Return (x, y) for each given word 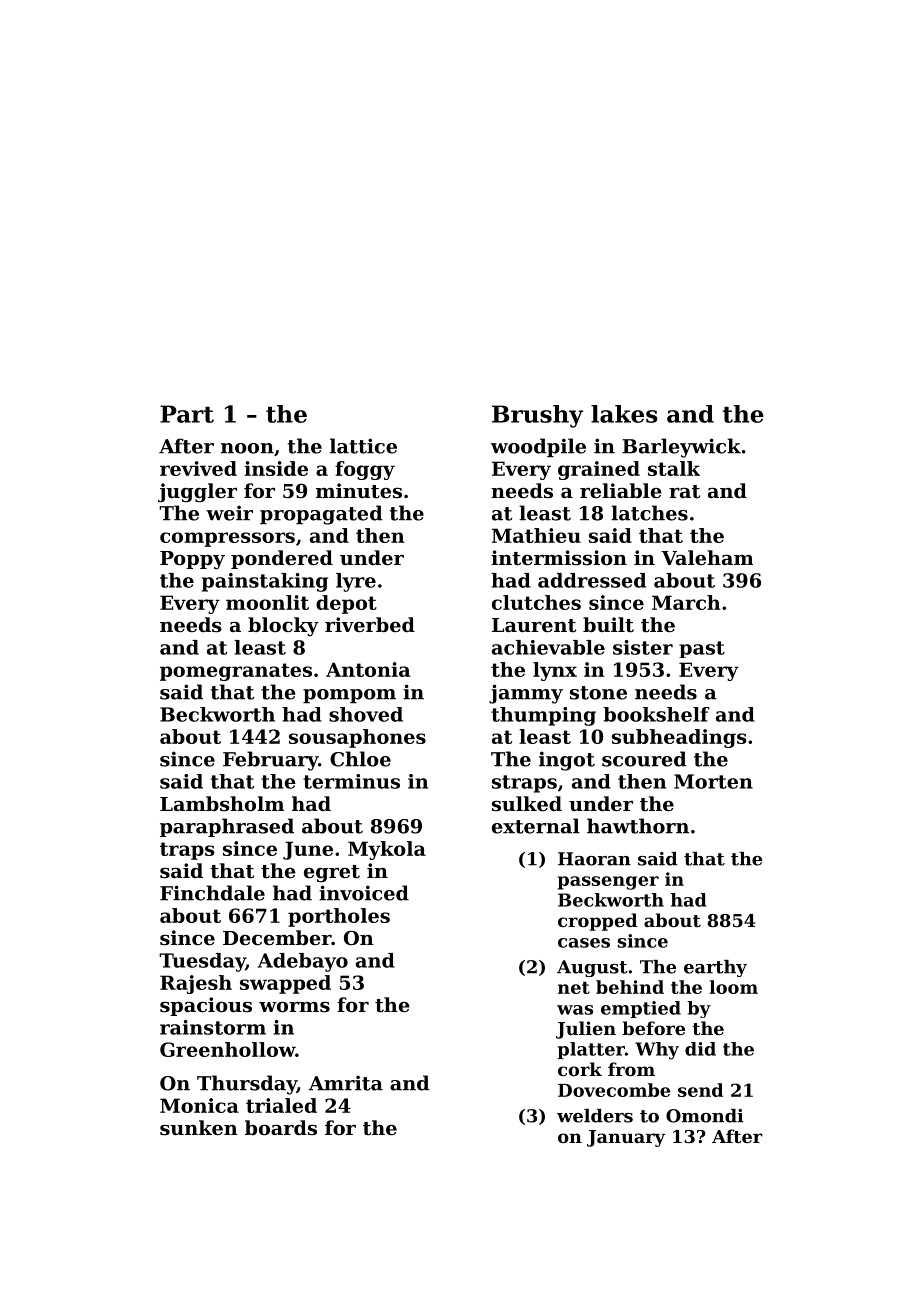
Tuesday (202, 962)
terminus (351, 781)
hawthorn (638, 826)
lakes (624, 414)
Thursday (247, 1085)
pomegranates (236, 672)
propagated (321, 515)
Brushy (537, 416)
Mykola (387, 850)
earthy (715, 968)
